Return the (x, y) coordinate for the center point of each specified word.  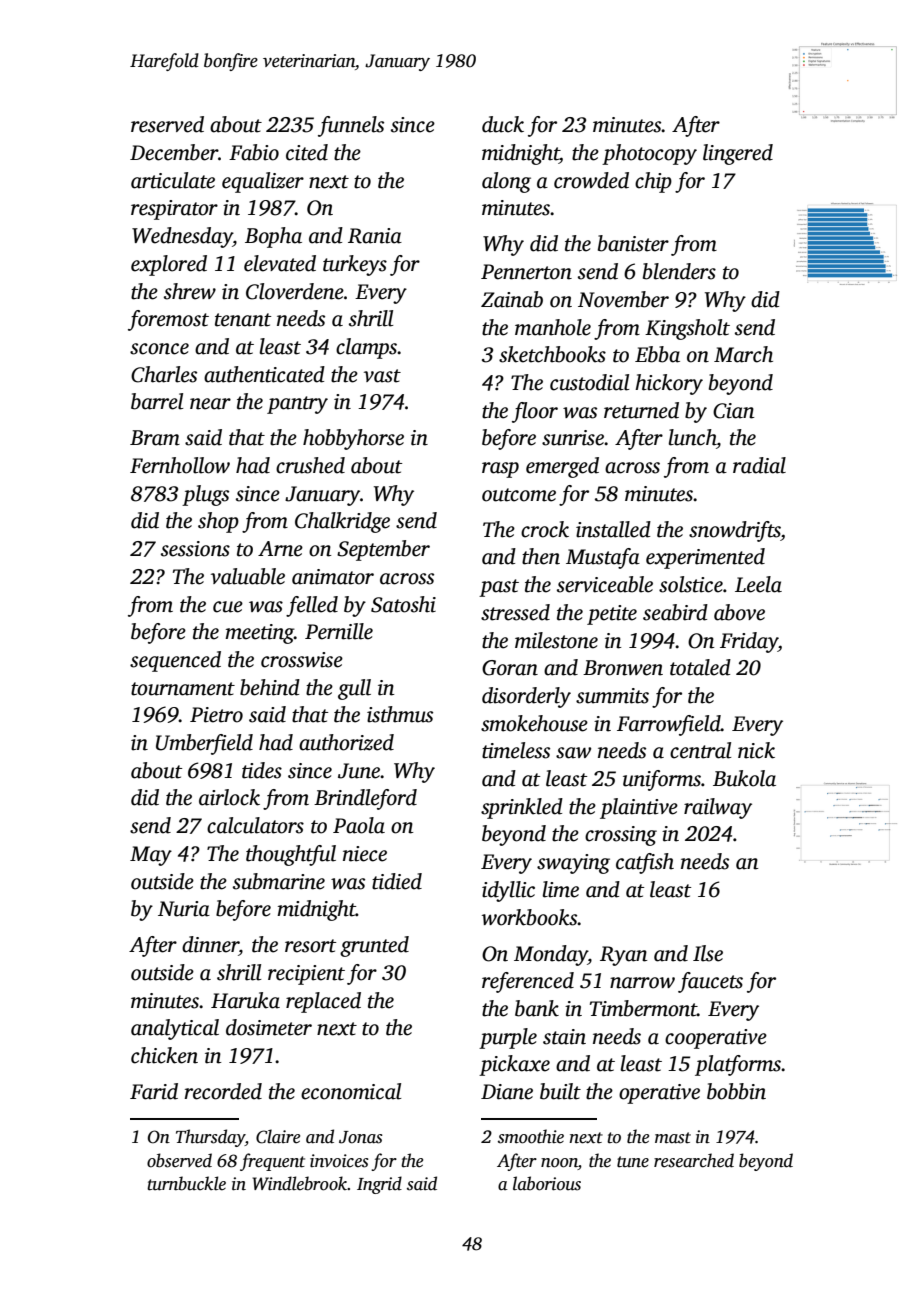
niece (365, 854)
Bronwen (623, 668)
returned (641, 410)
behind (270, 687)
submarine (279, 881)
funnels (351, 126)
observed (179, 1160)
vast (382, 376)
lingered (738, 154)
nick (756, 750)
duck (503, 124)
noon (559, 1163)
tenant (243, 320)
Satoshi (403, 604)
